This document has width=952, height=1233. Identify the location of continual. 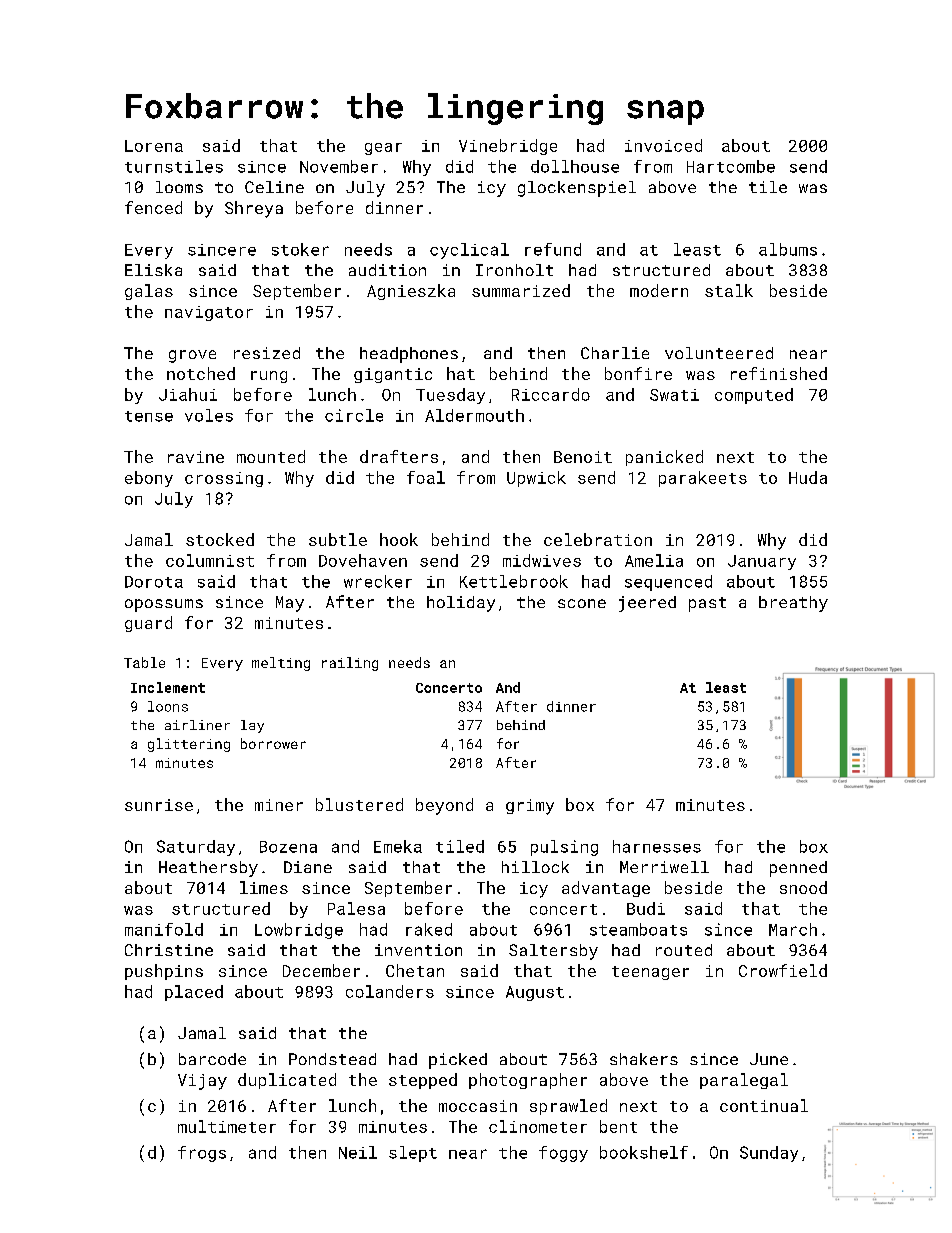
(764, 1105).
